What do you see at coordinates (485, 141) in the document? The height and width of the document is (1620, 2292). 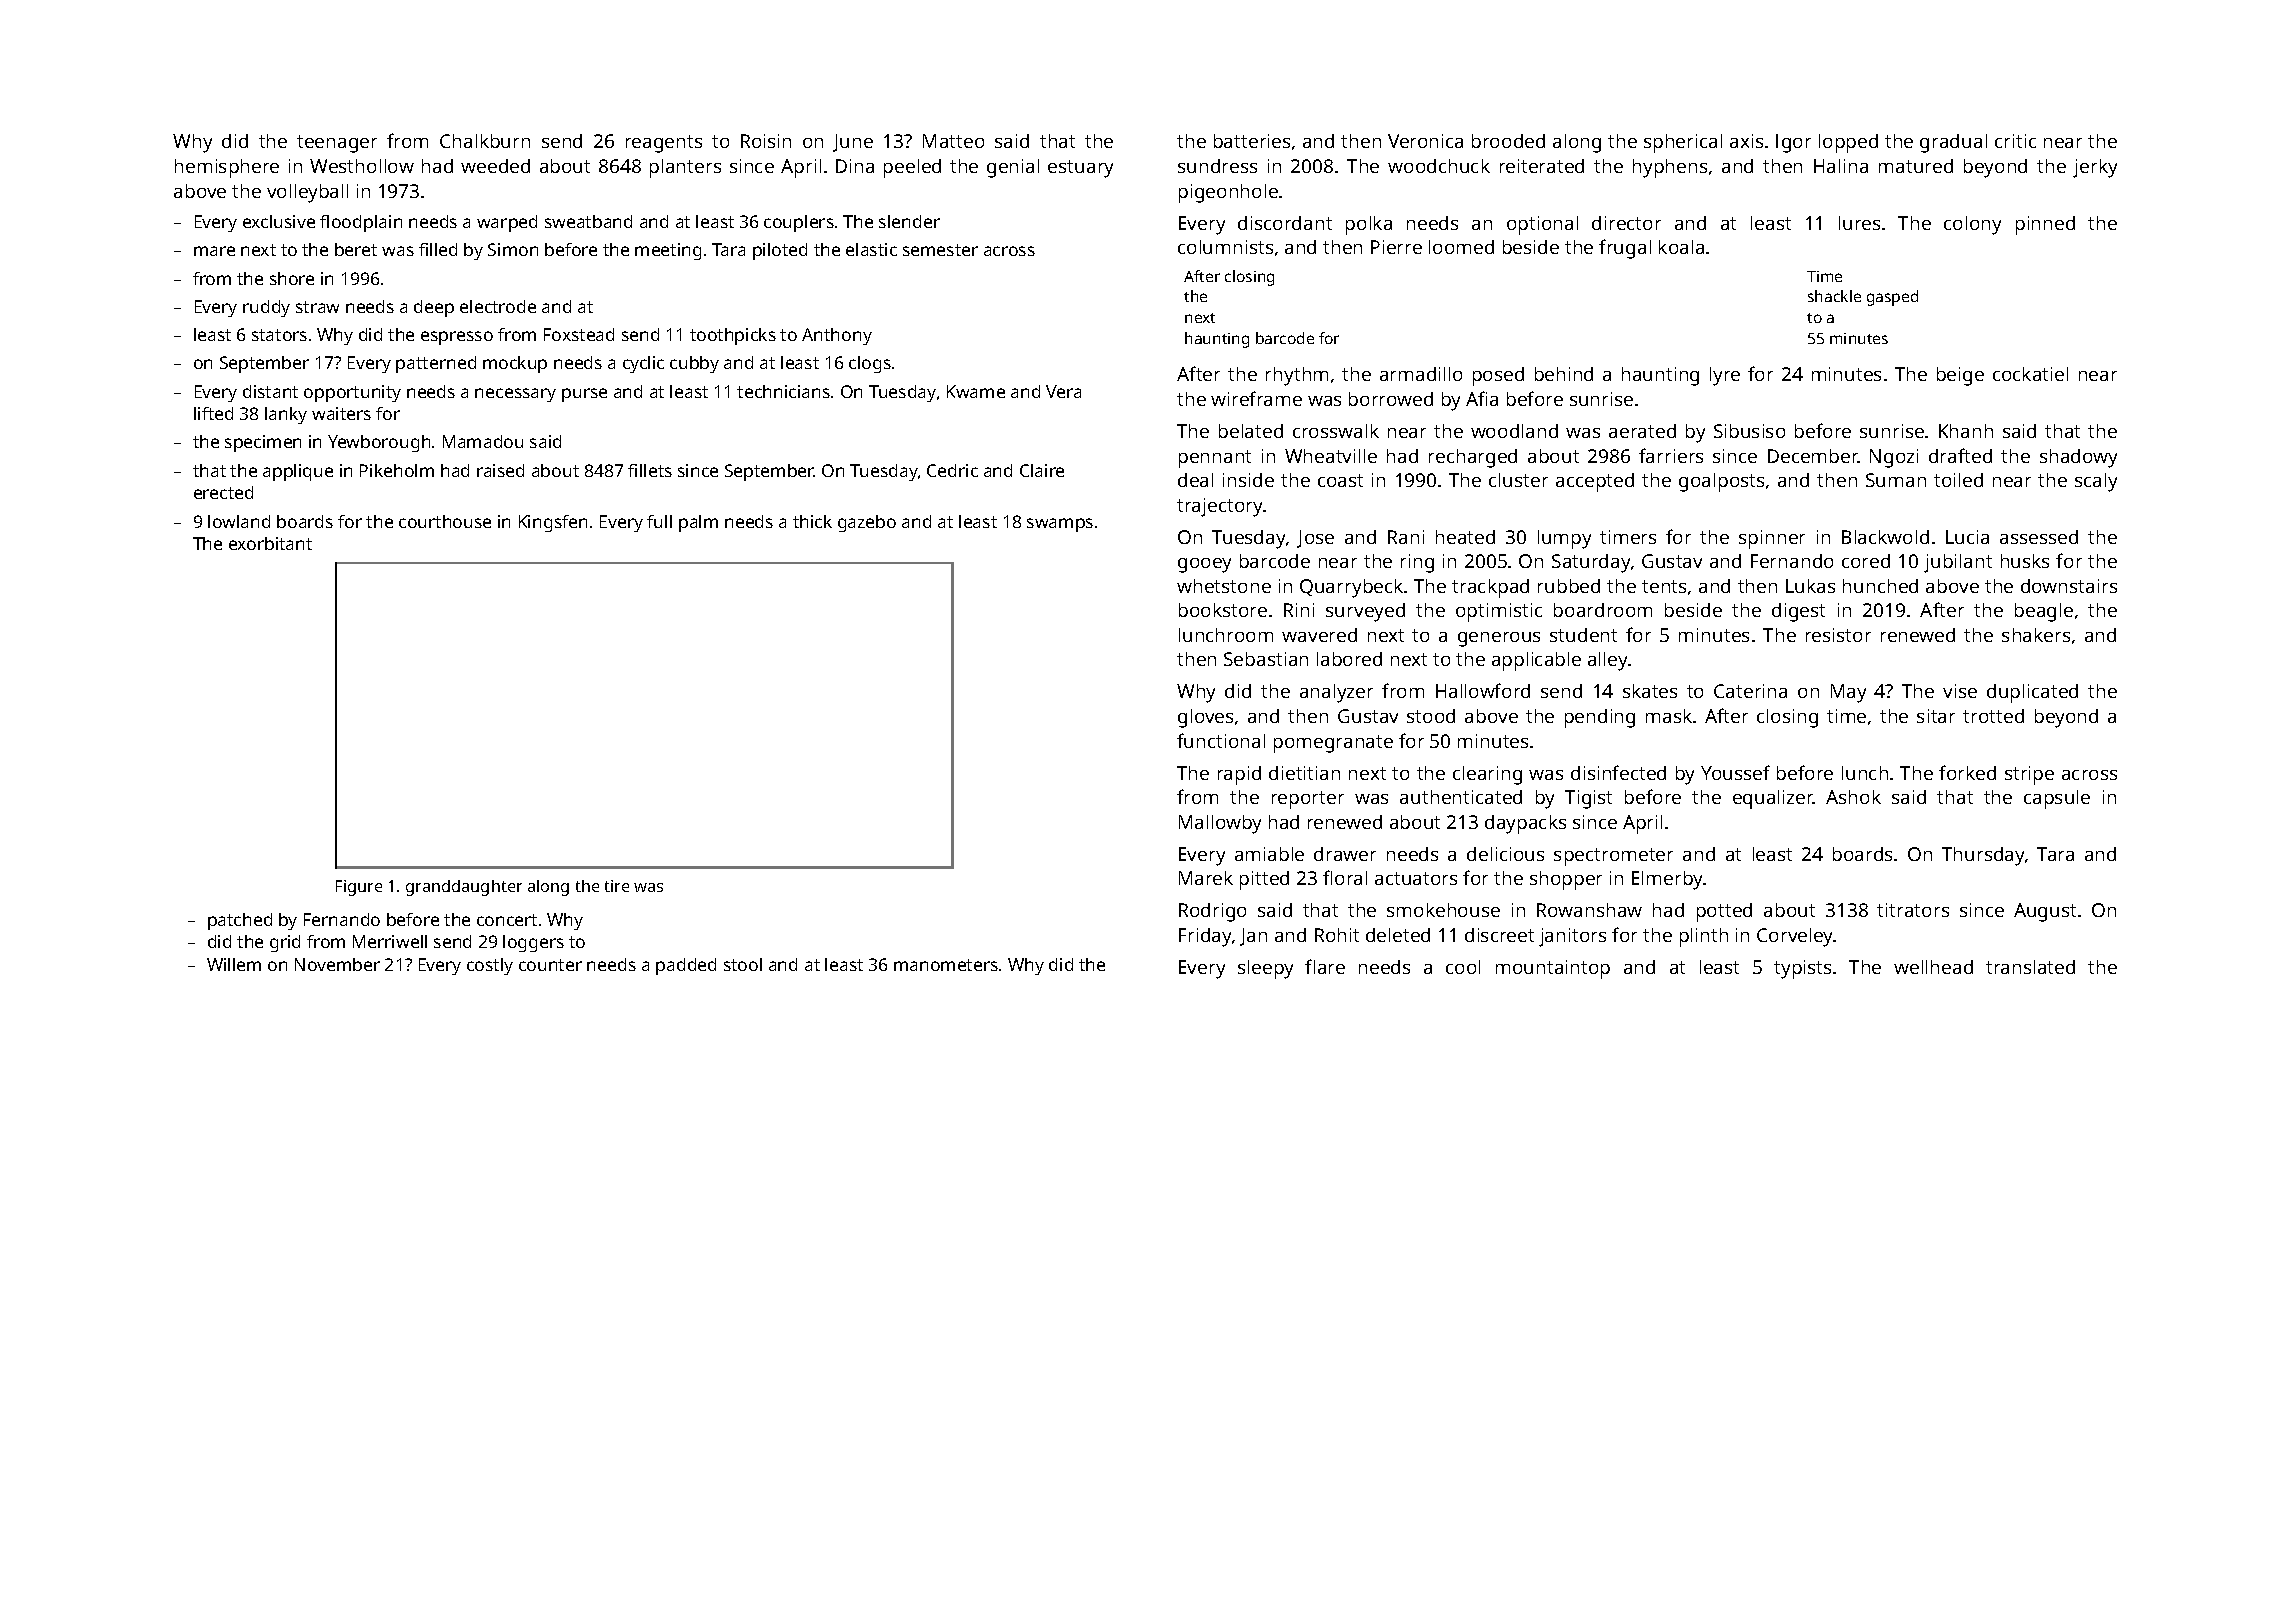 I see `Chalkburn` at bounding box center [485, 141].
